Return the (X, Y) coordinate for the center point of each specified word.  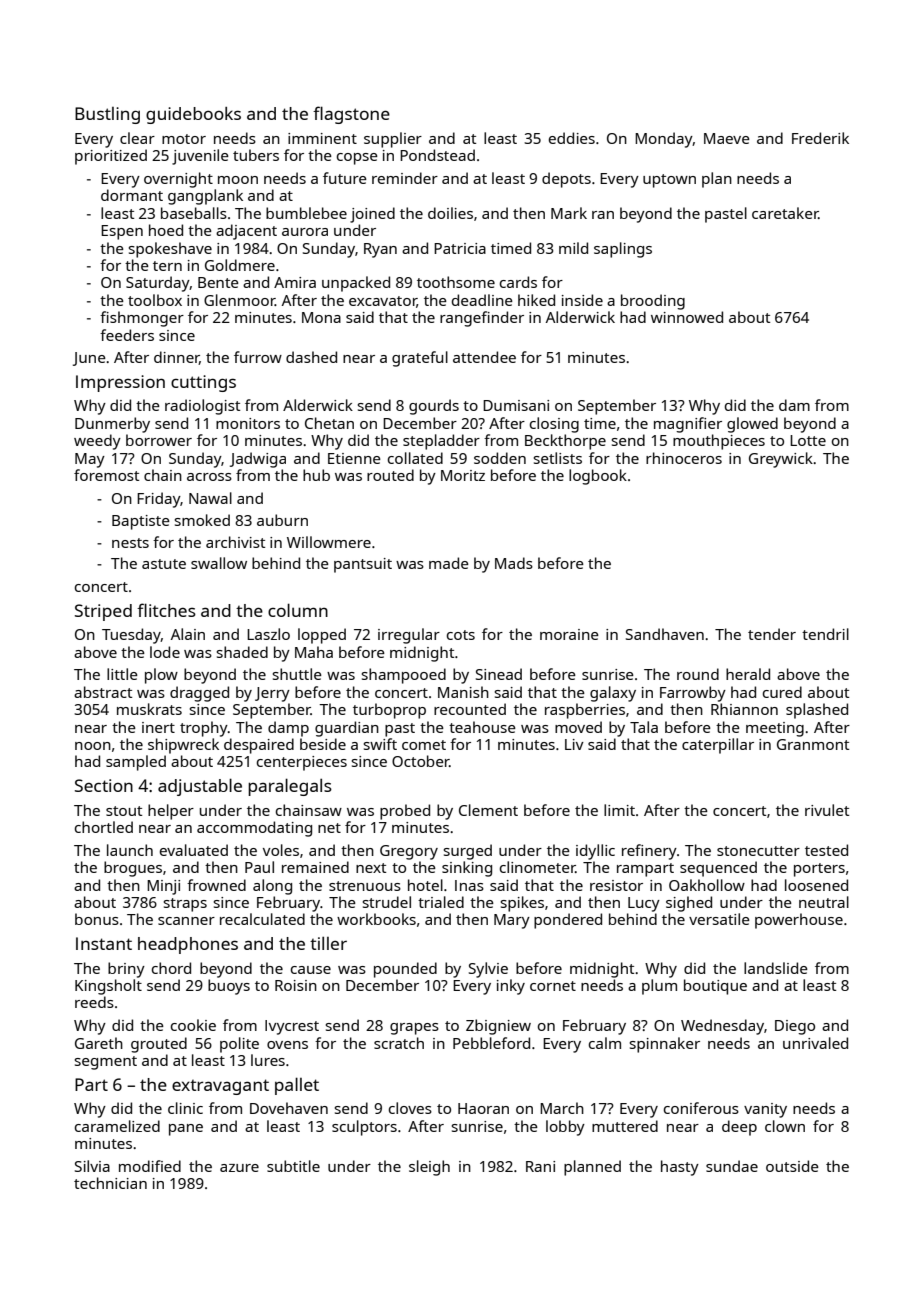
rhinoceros (684, 458)
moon (238, 180)
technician (110, 1183)
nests (130, 543)
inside (582, 300)
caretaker (785, 213)
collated (415, 458)
